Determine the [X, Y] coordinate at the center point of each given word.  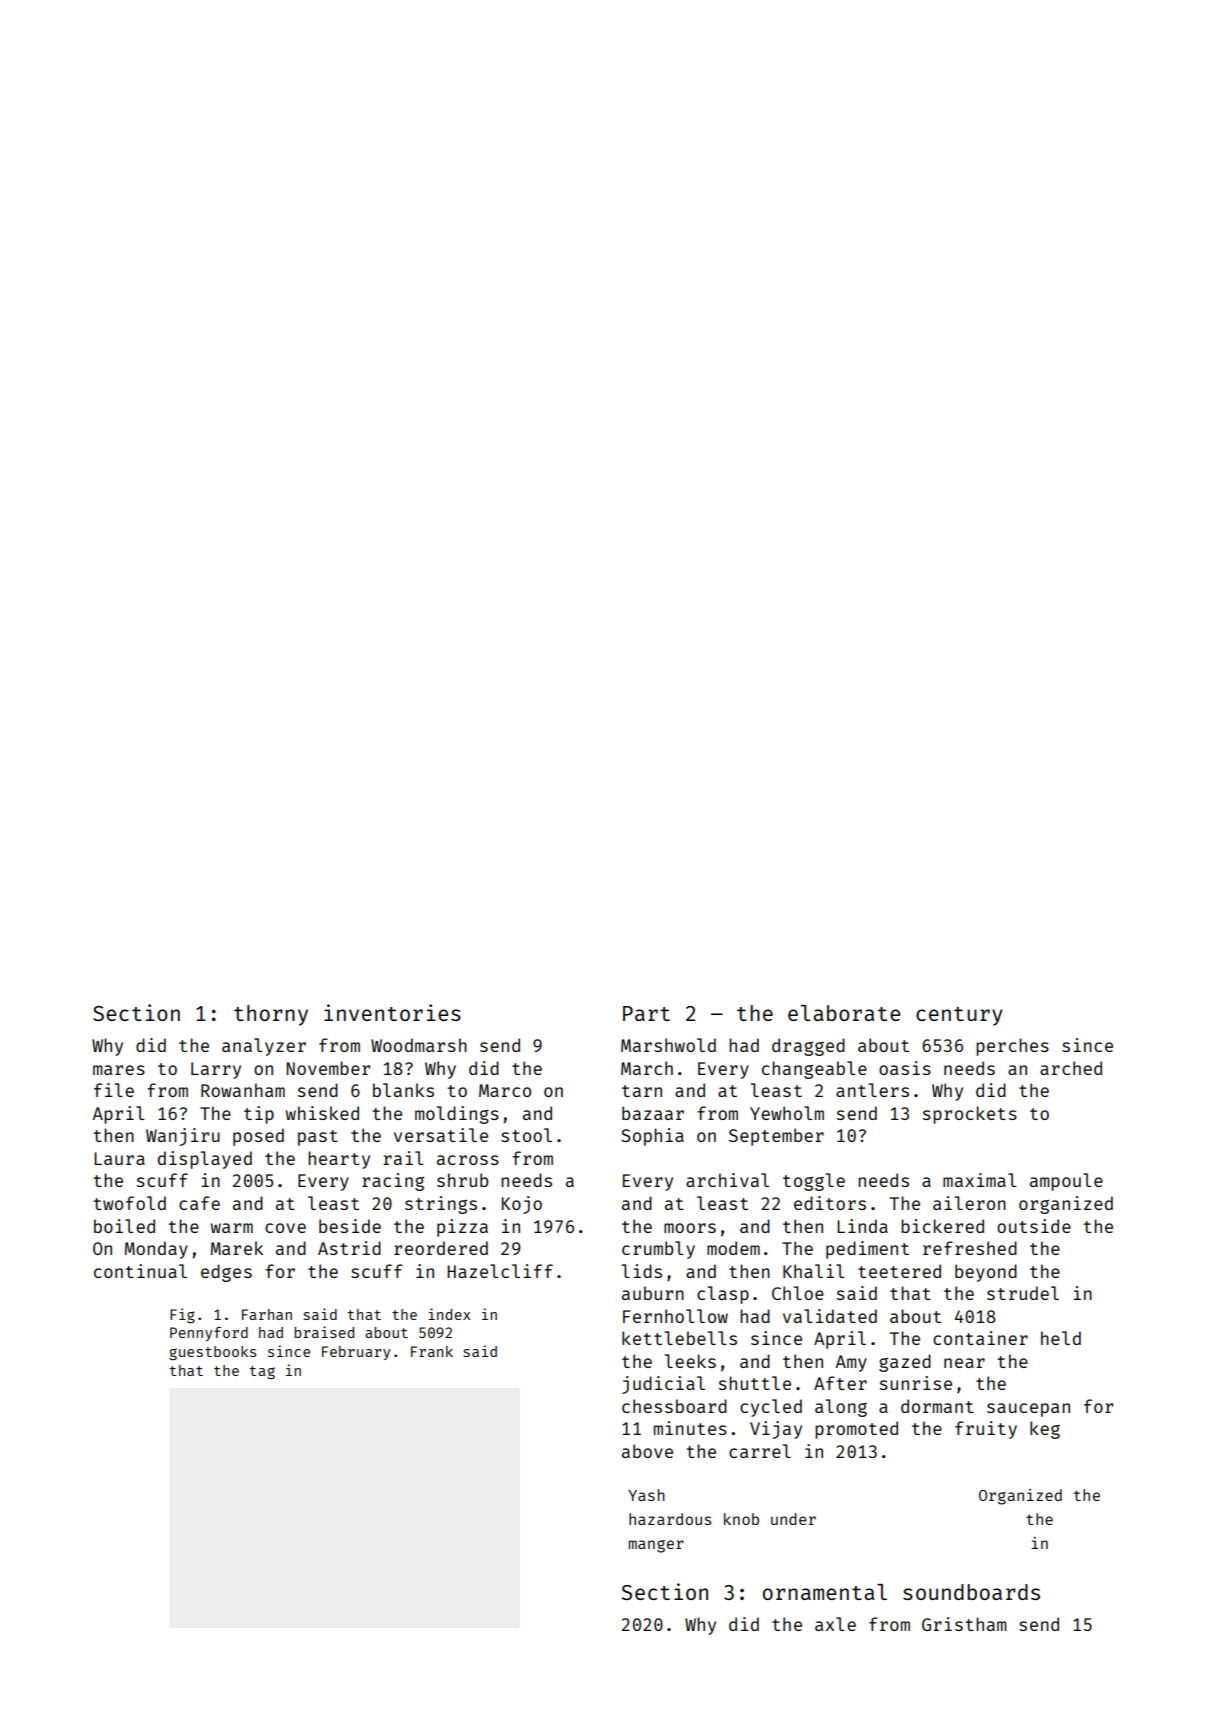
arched [1071, 1068]
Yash [646, 1495]
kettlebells [679, 1338]
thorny [271, 1015]
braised [324, 1332]
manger [656, 1546]
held [1061, 1338]
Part [646, 1013]
